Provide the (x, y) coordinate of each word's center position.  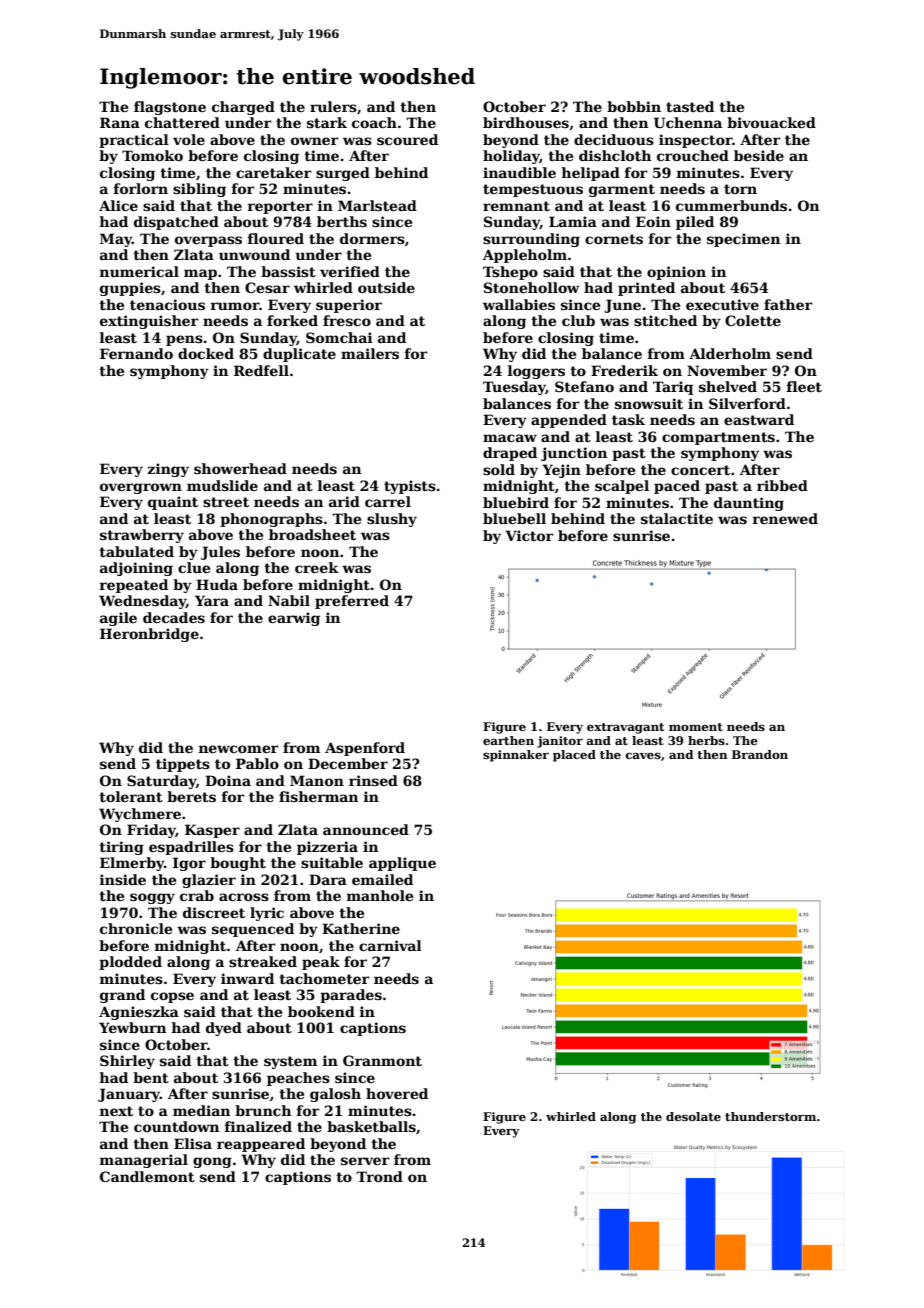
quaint (173, 503)
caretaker (274, 172)
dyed (224, 1029)
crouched (693, 155)
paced (677, 487)
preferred (352, 602)
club (578, 320)
